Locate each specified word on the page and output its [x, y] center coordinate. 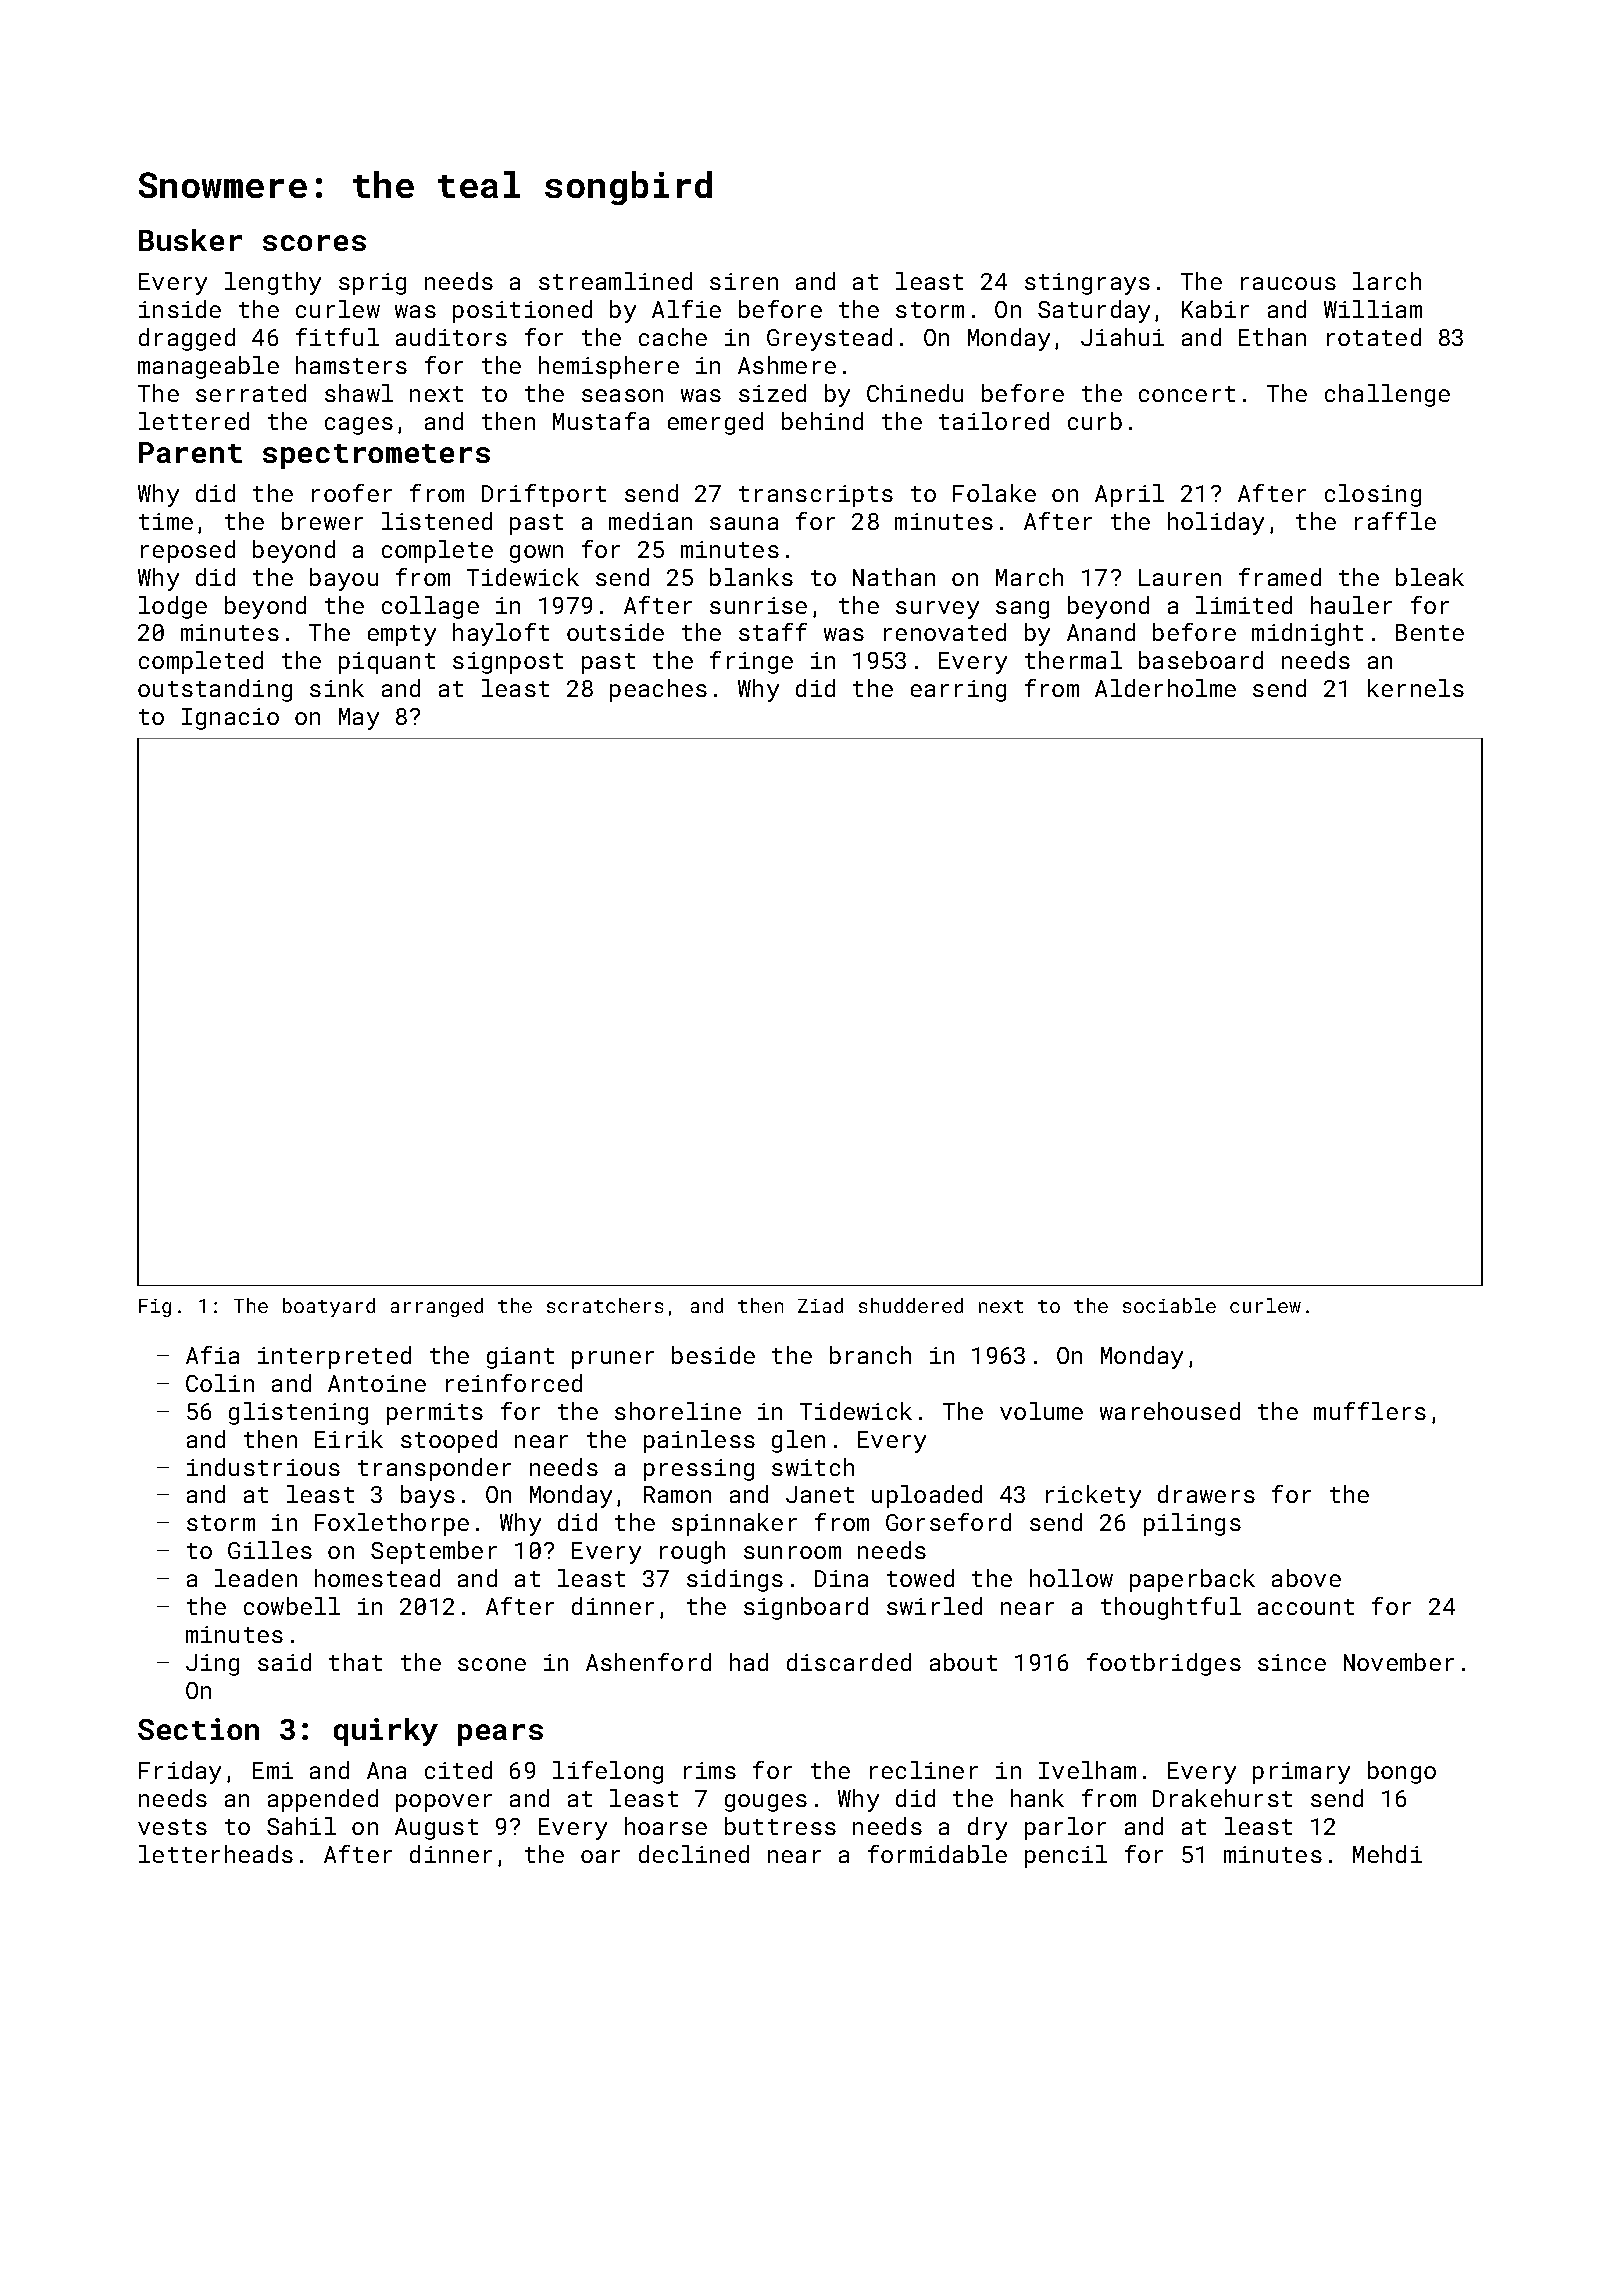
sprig [372, 284]
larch [1387, 281]
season [622, 395]
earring [958, 691]
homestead [377, 1578]
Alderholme [1165, 688]
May [359, 719]
